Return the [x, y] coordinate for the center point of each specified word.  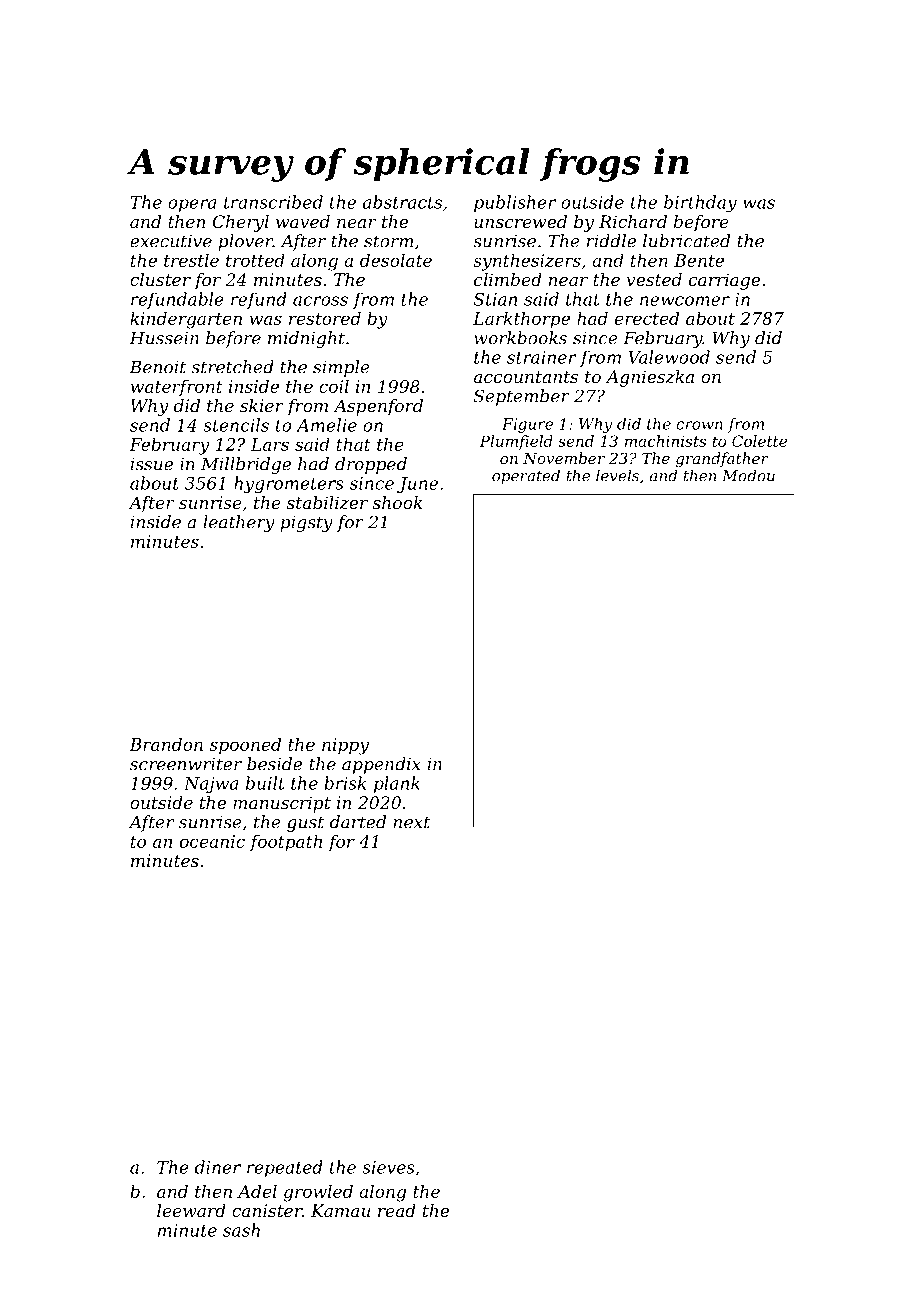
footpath [286, 843]
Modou [748, 475]
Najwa [211, 785]
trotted [255, 260]
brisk [345, 783]
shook [398, 502]
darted [358, 822]
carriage [724, 281]
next [411, 822]
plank [397, 784]
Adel [257, 1191]
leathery [239, 523]
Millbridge [246, 465]
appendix [381, 765]
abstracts [402, 202]
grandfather [722, 460]
